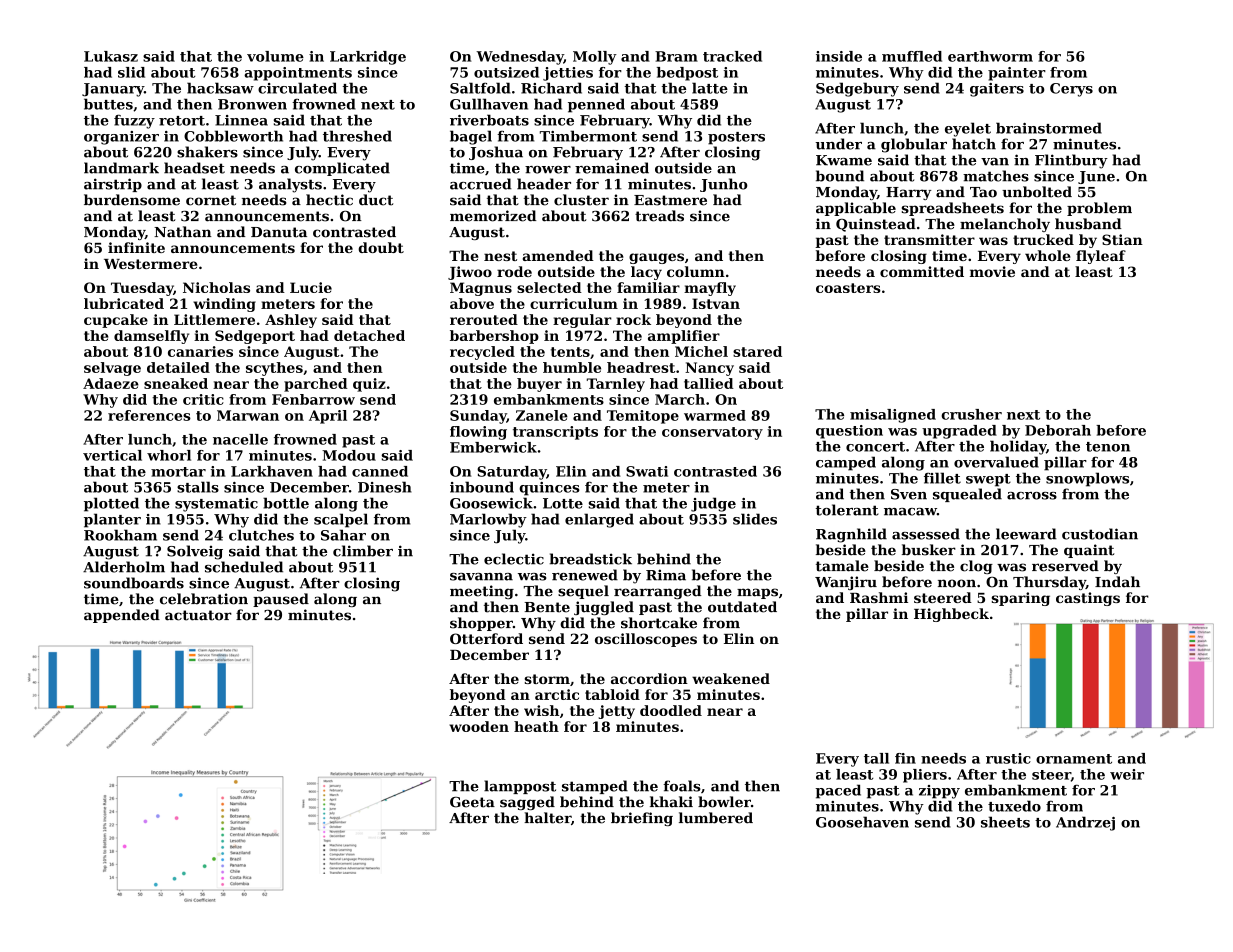 This page has width=1233, height=952. What do you see at coordinates (200, 351) in the page?
I see `canaries` at bounding box center [200, 351].
